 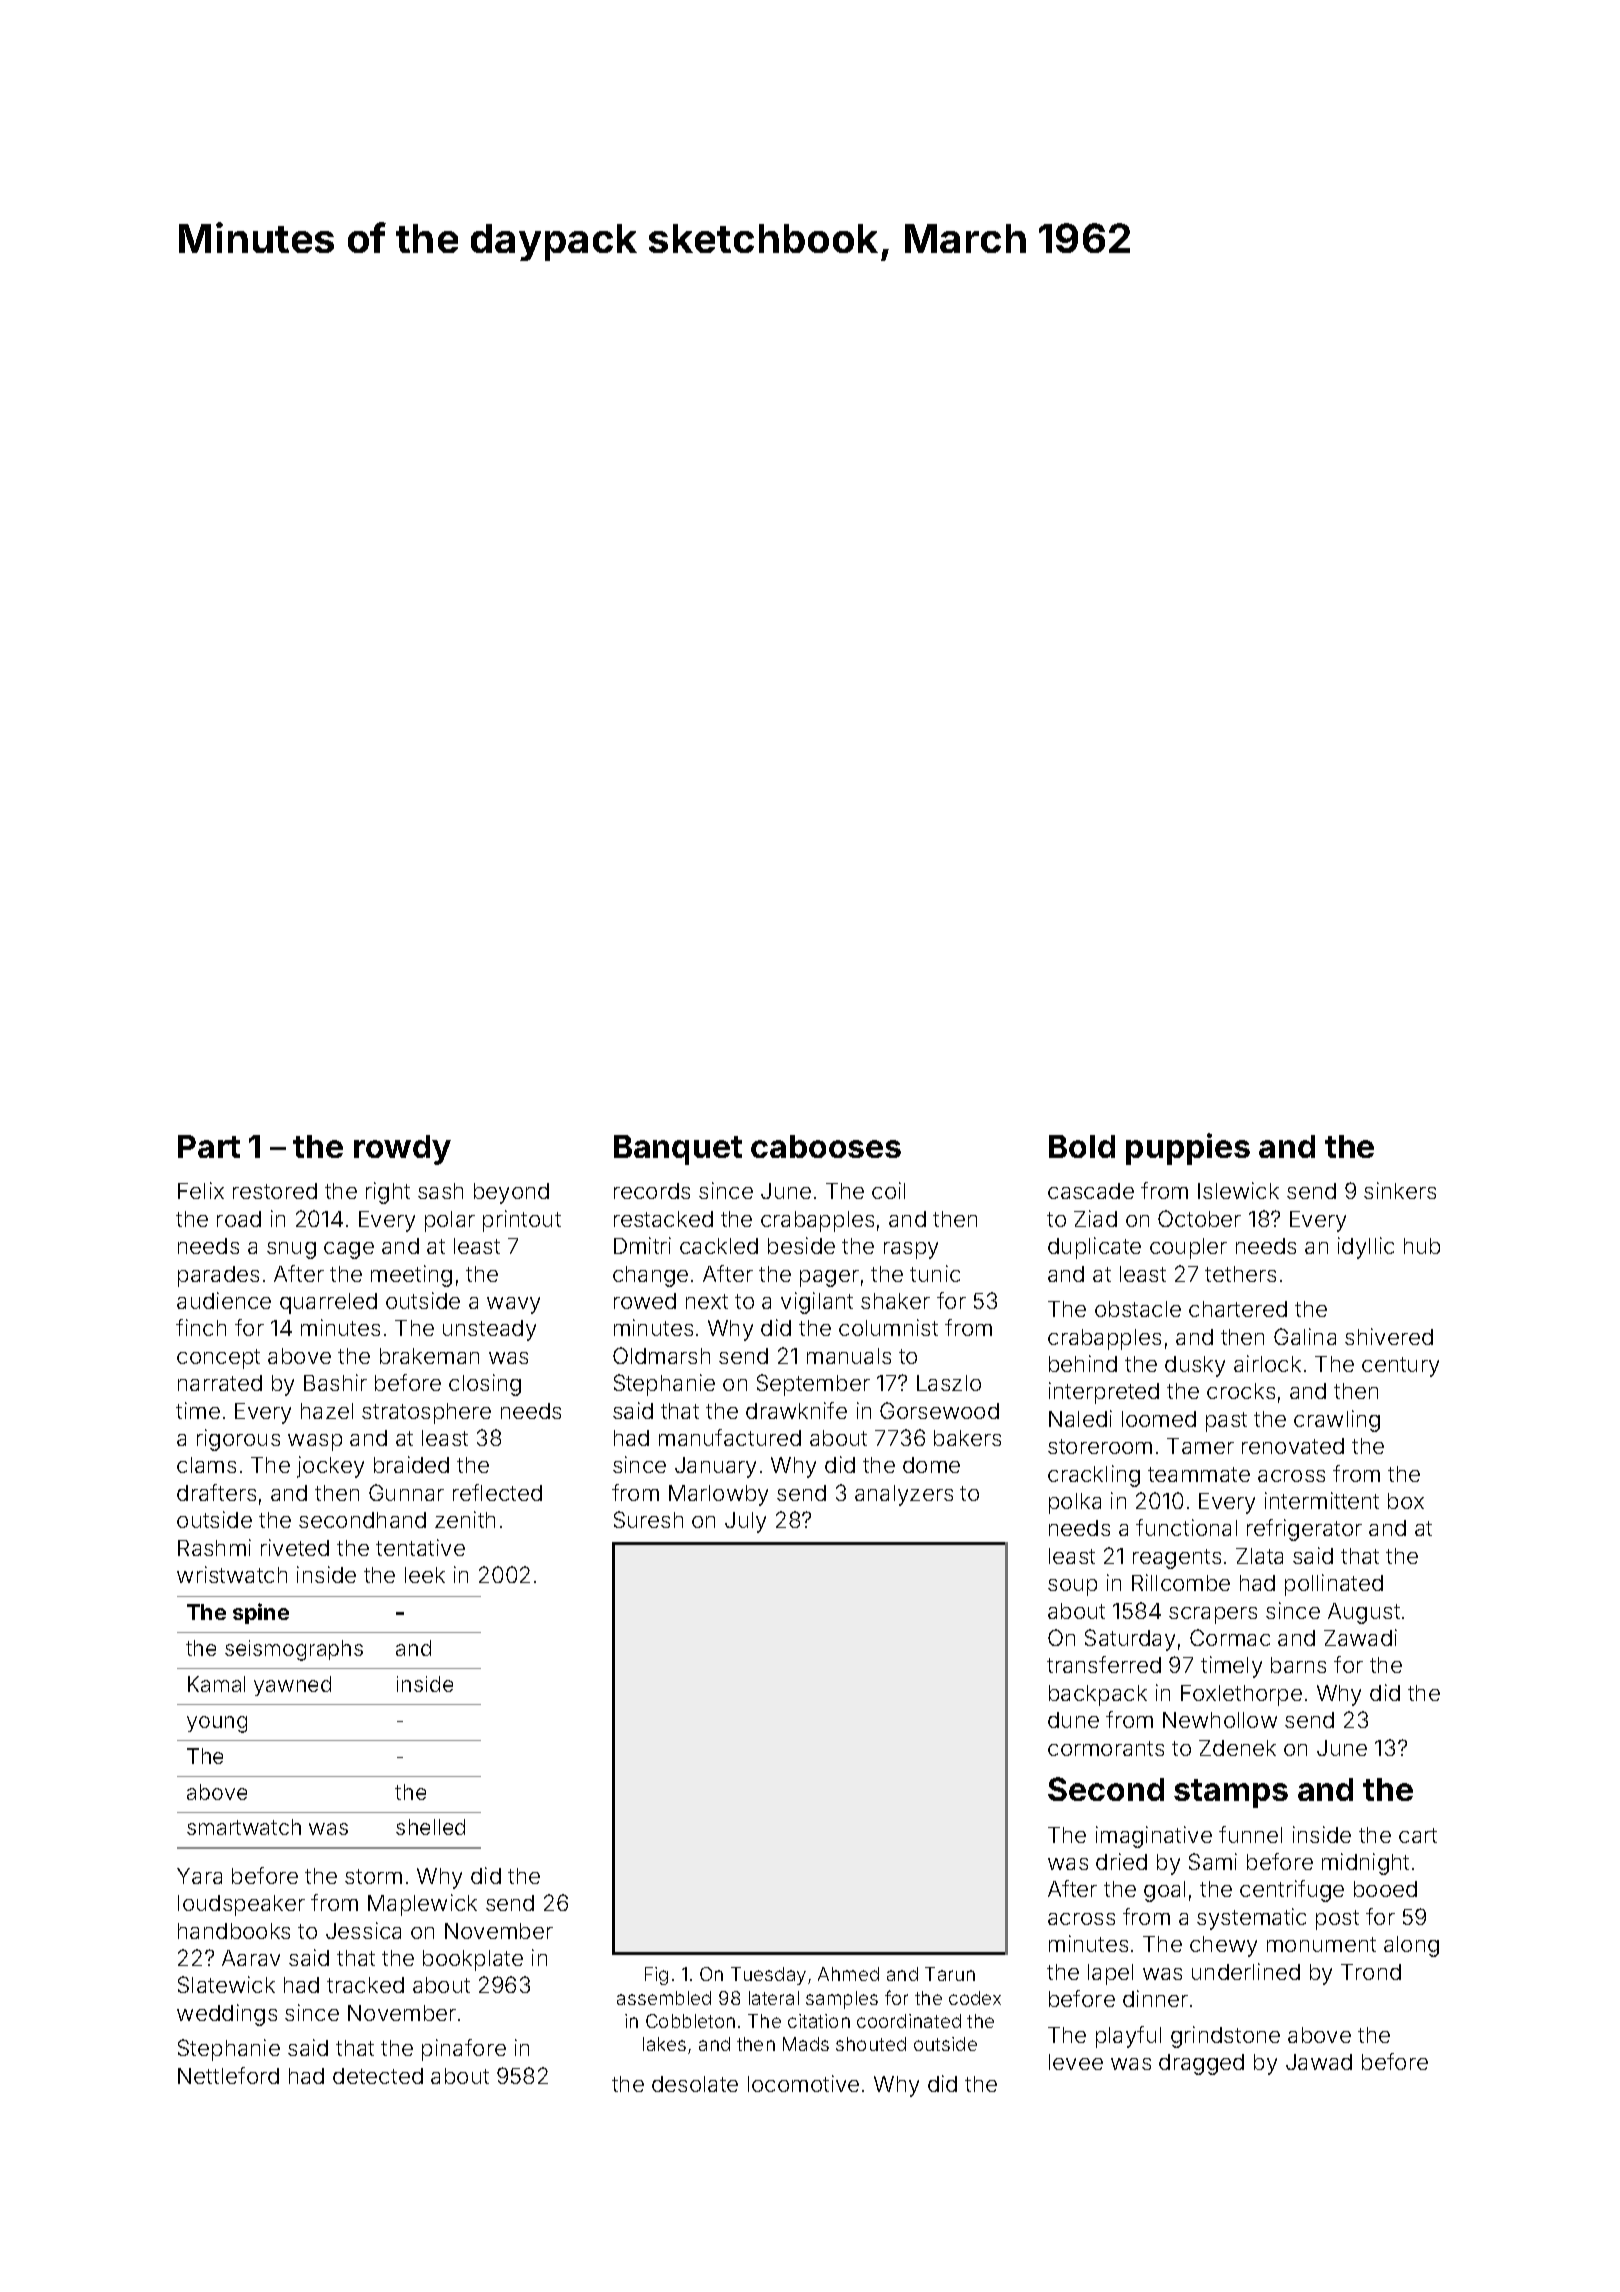 What do you see at coordinates (228, 2075) in the screenshot?
I see `Nettleford` at bounding box center [228, 2075].
